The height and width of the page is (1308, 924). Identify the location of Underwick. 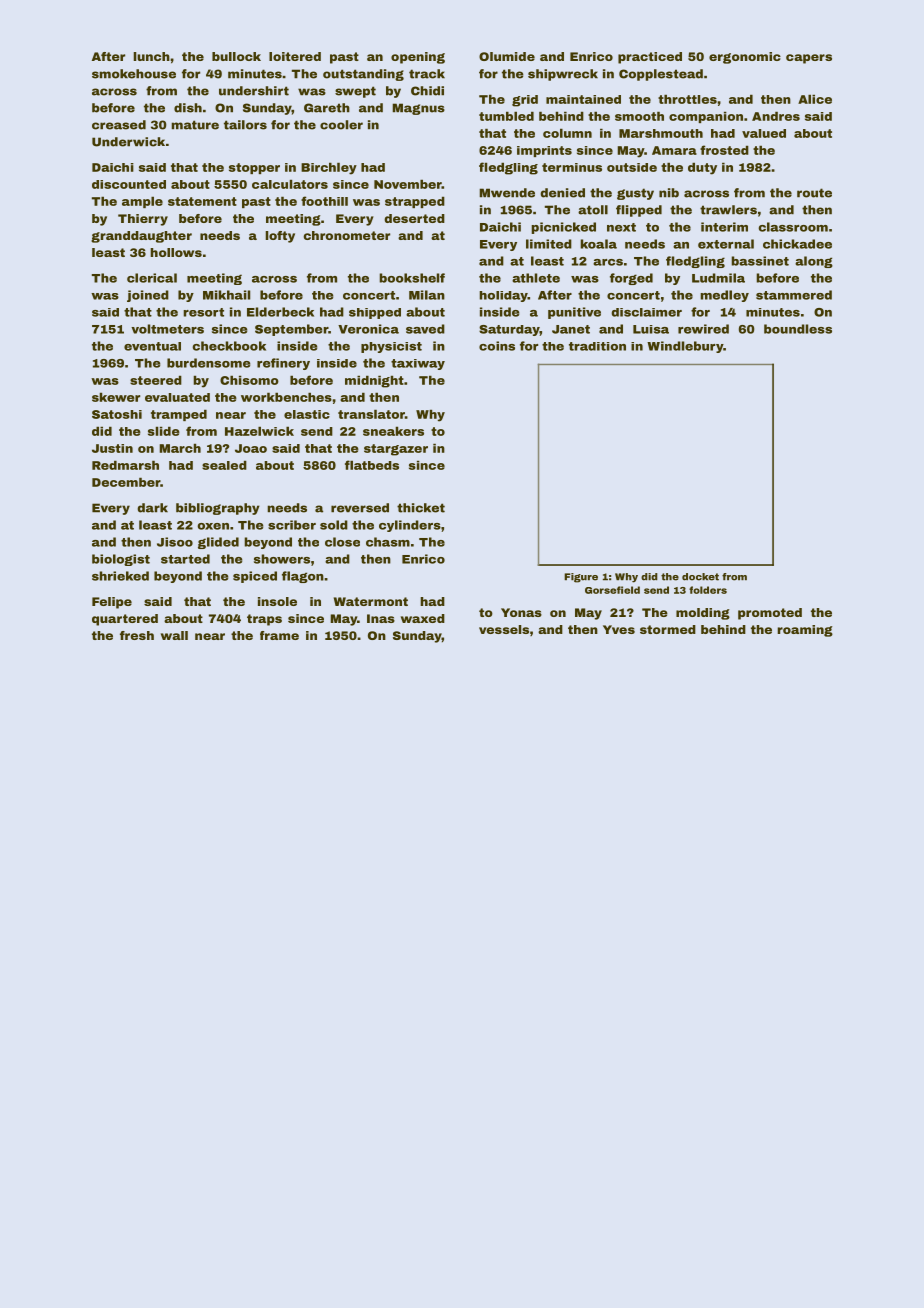
(128, 142).
